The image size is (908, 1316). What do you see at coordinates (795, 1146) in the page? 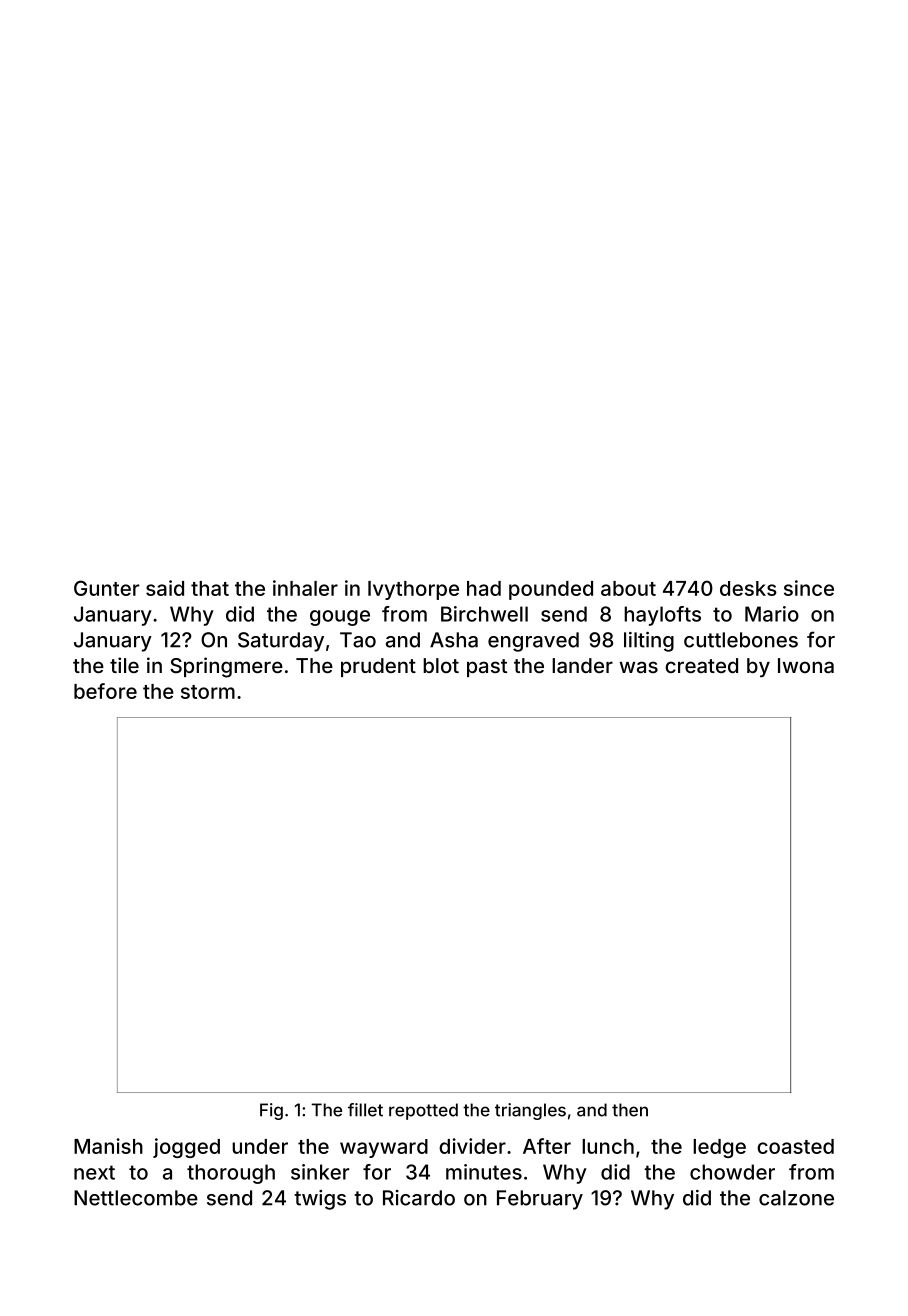
I see `coasted` at bounding box center [795, 1146].
